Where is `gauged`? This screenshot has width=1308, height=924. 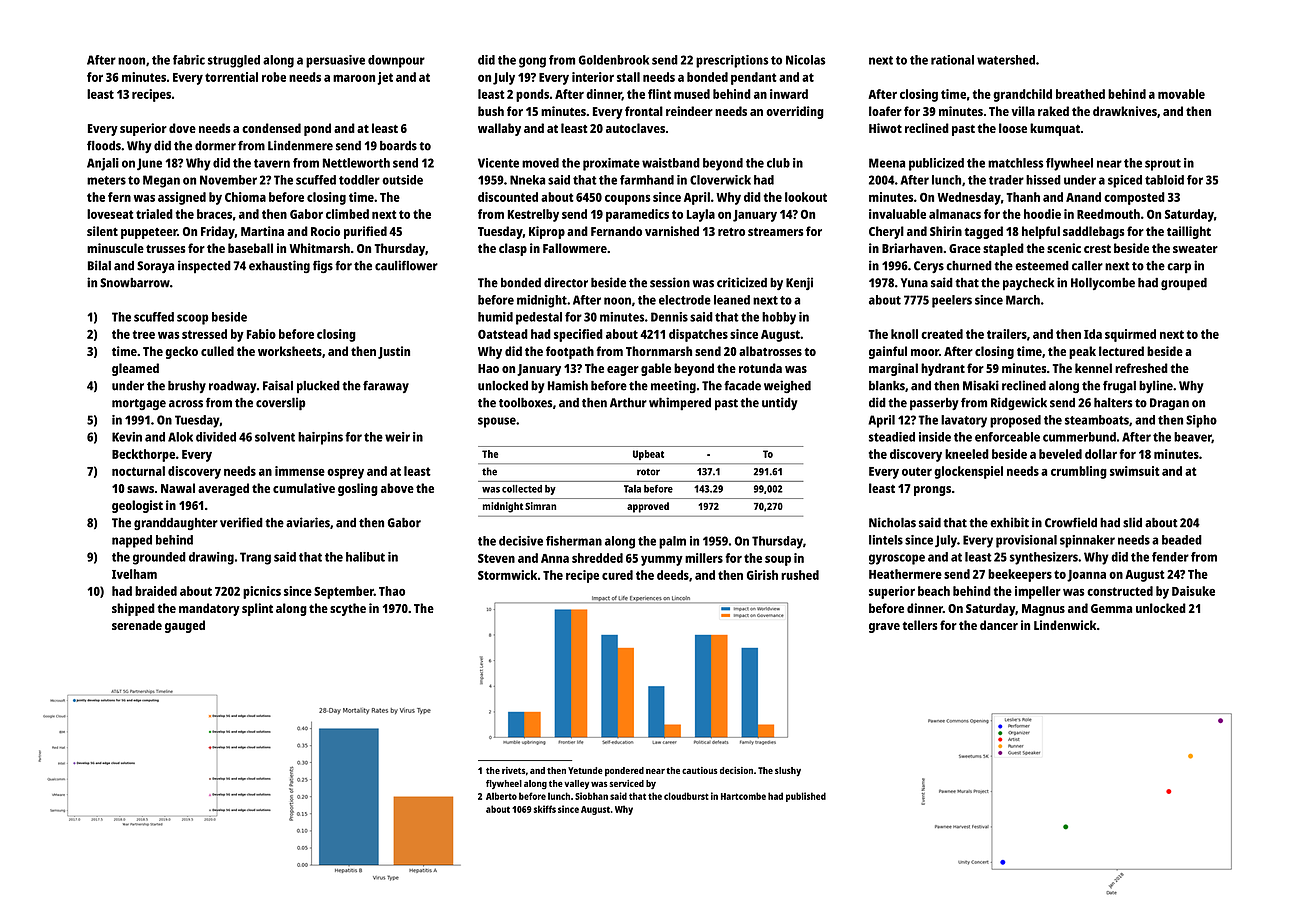
gauged is located at coordinates (185, 626).
